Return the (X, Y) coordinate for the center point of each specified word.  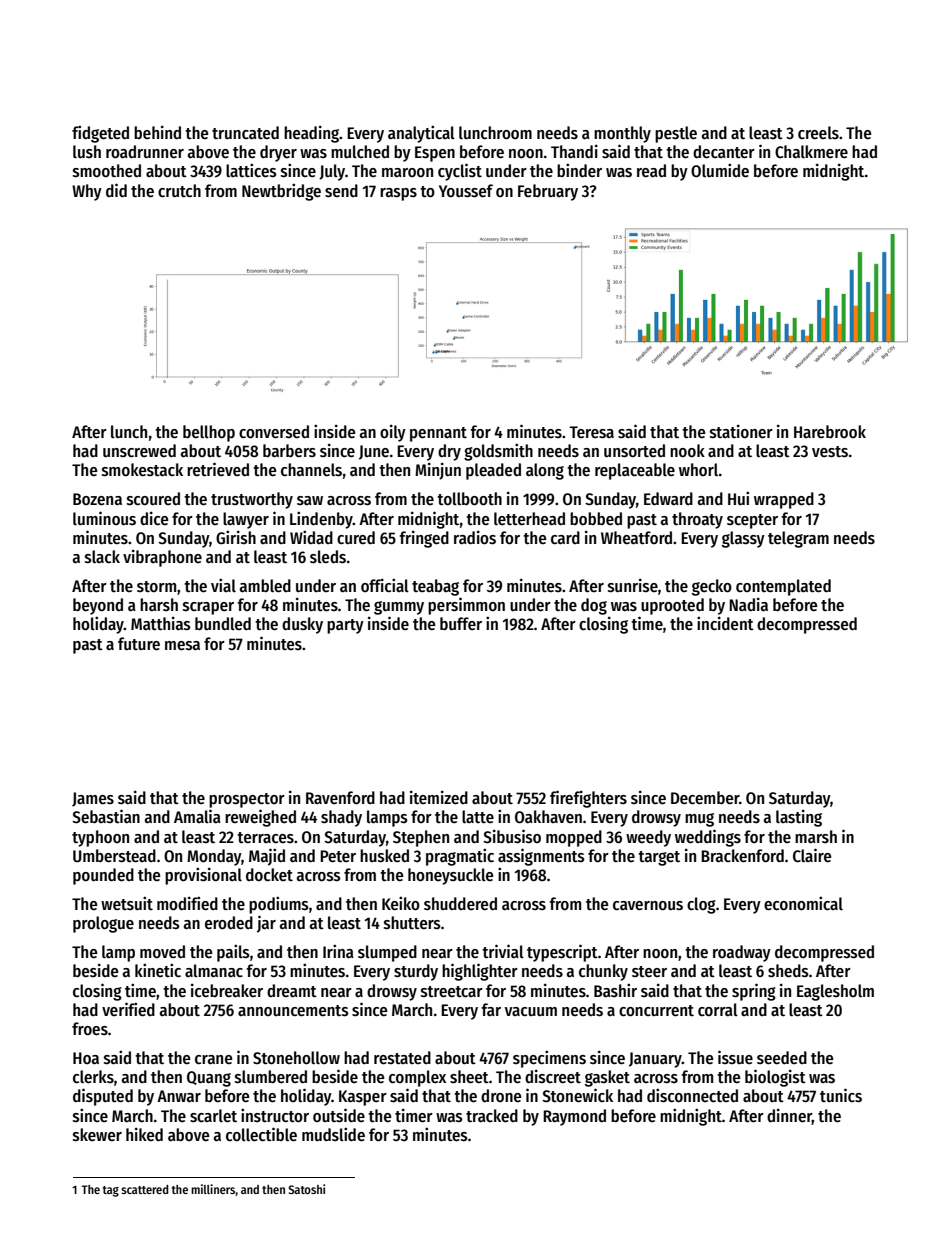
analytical (421, 134)
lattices (251, 170)
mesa (182, 646)
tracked (492, 1116)
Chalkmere (811, 152)
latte (478, 817)
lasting (799, 818)
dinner (789, 1116)
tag (111, 1191)
